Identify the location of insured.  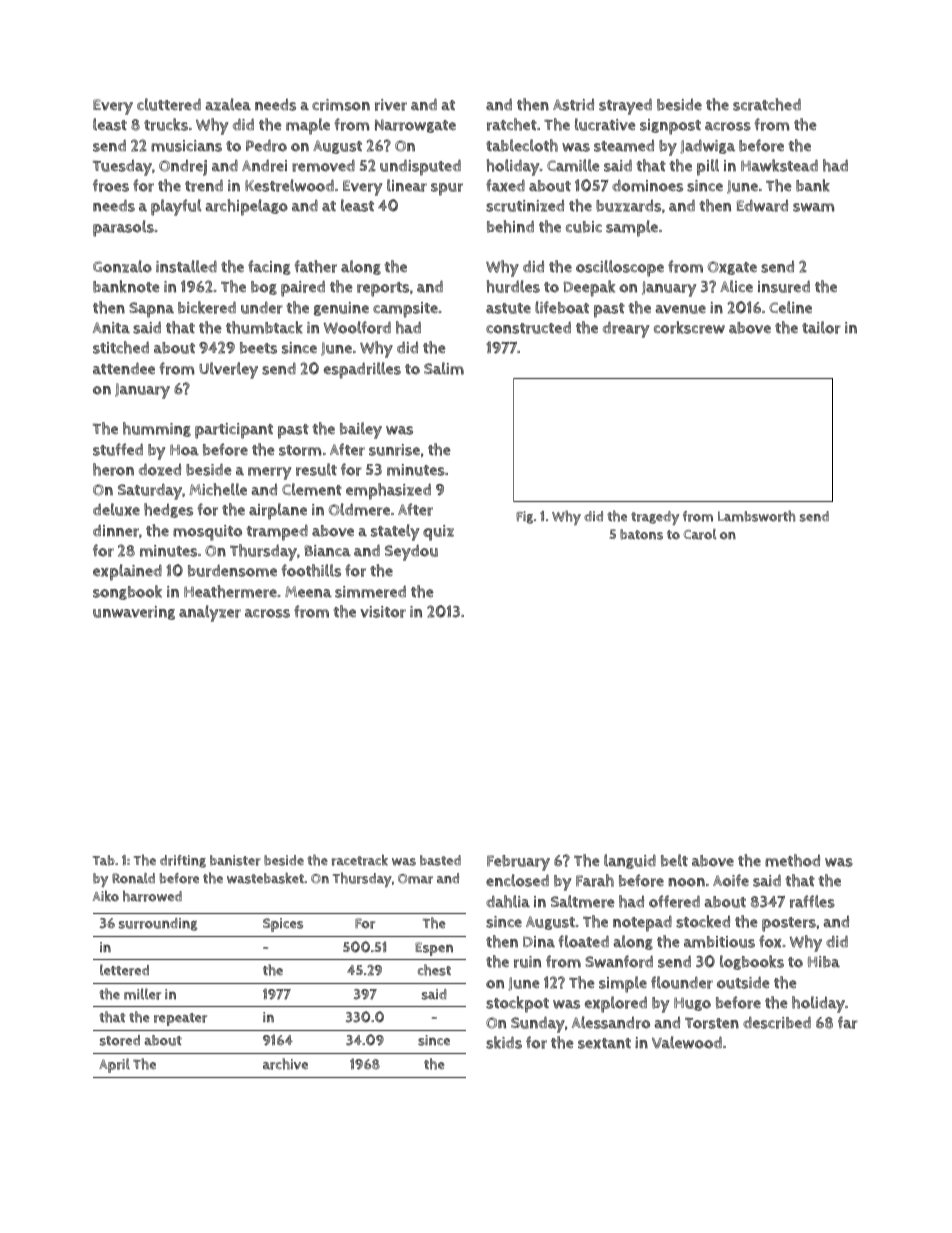
(784, 286).
